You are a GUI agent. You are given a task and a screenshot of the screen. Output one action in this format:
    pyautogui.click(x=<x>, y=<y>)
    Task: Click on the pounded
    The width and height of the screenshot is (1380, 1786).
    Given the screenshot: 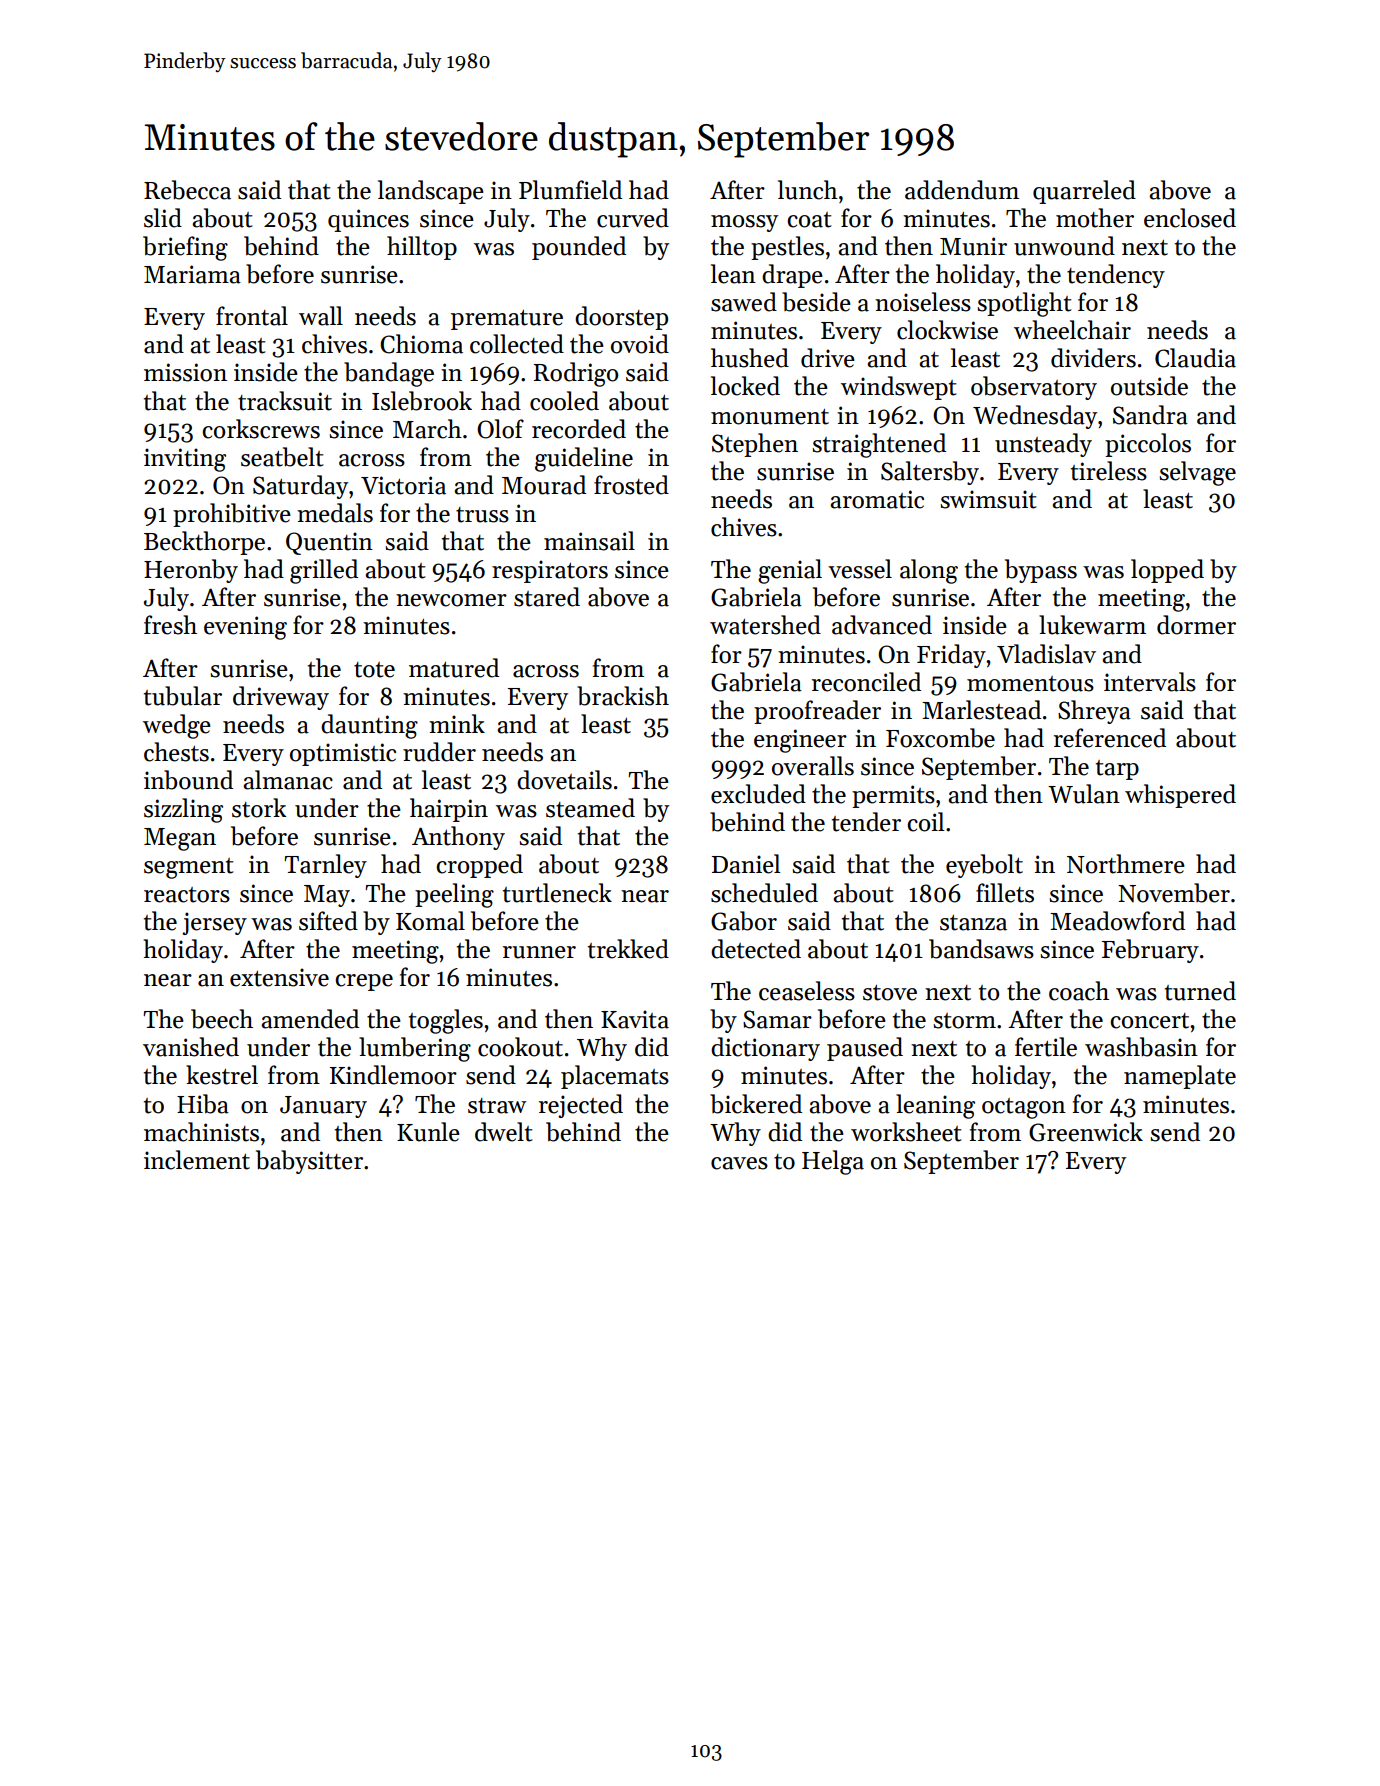 What is the action you would take?
    pyautogui.click(x=579, y=248)
